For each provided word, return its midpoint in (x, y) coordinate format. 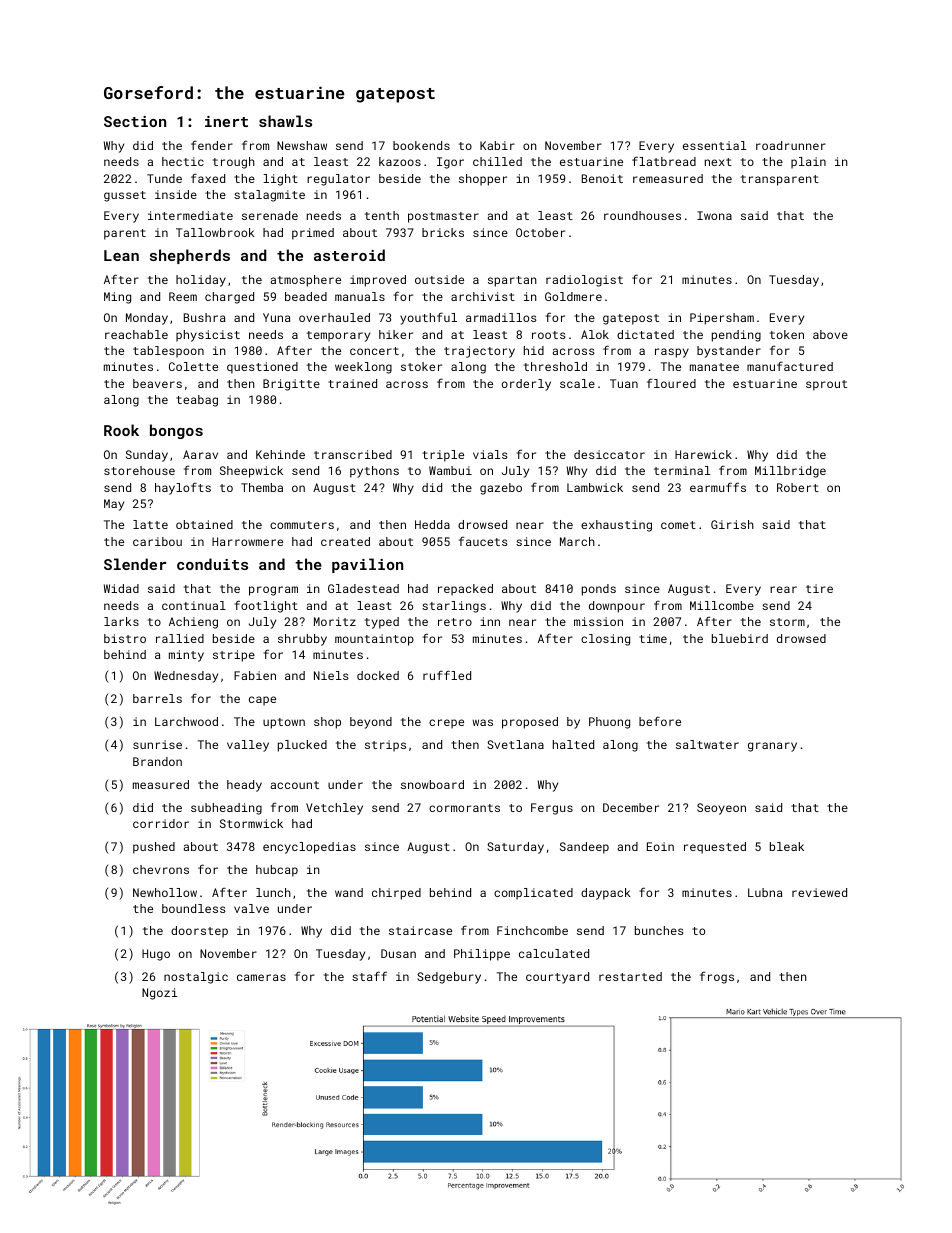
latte (150, 524)
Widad (121, 588)
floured (671, 383)
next (718, 162)
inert (226, 121)
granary (772, 747)
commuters (302, 525)
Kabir (497, 145)
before (660, 721)
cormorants (464, 808)
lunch (273, 892)
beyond (371, 723)
